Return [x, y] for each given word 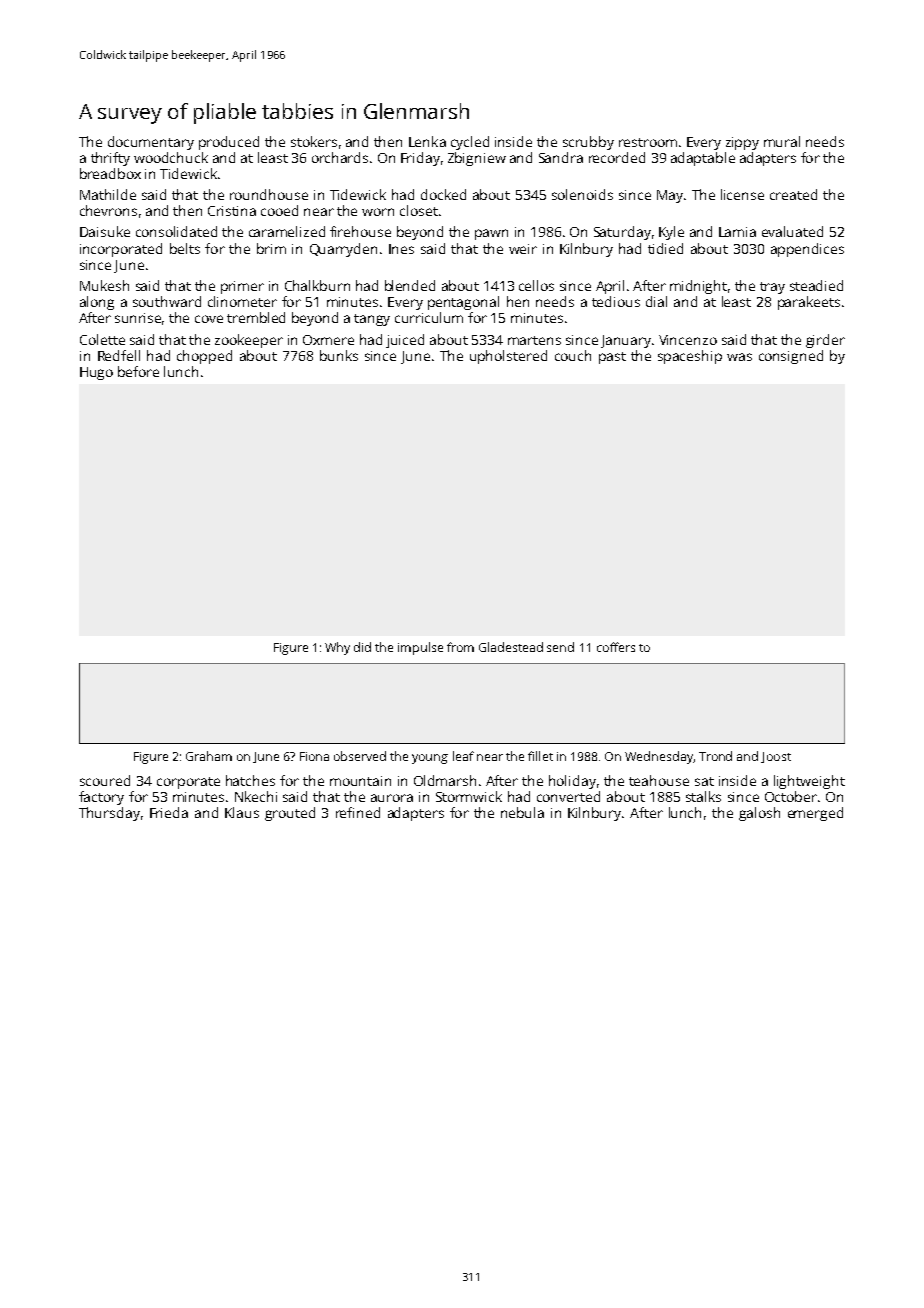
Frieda [169, 812]
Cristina [232, 211]
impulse [420, 648]
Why [337, 648]
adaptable [703, 159]
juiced [405, 341]
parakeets [809, 303]
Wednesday [659, 757]
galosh [759, 814]
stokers [314, 141]
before [138, 371]
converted [568, 796]
